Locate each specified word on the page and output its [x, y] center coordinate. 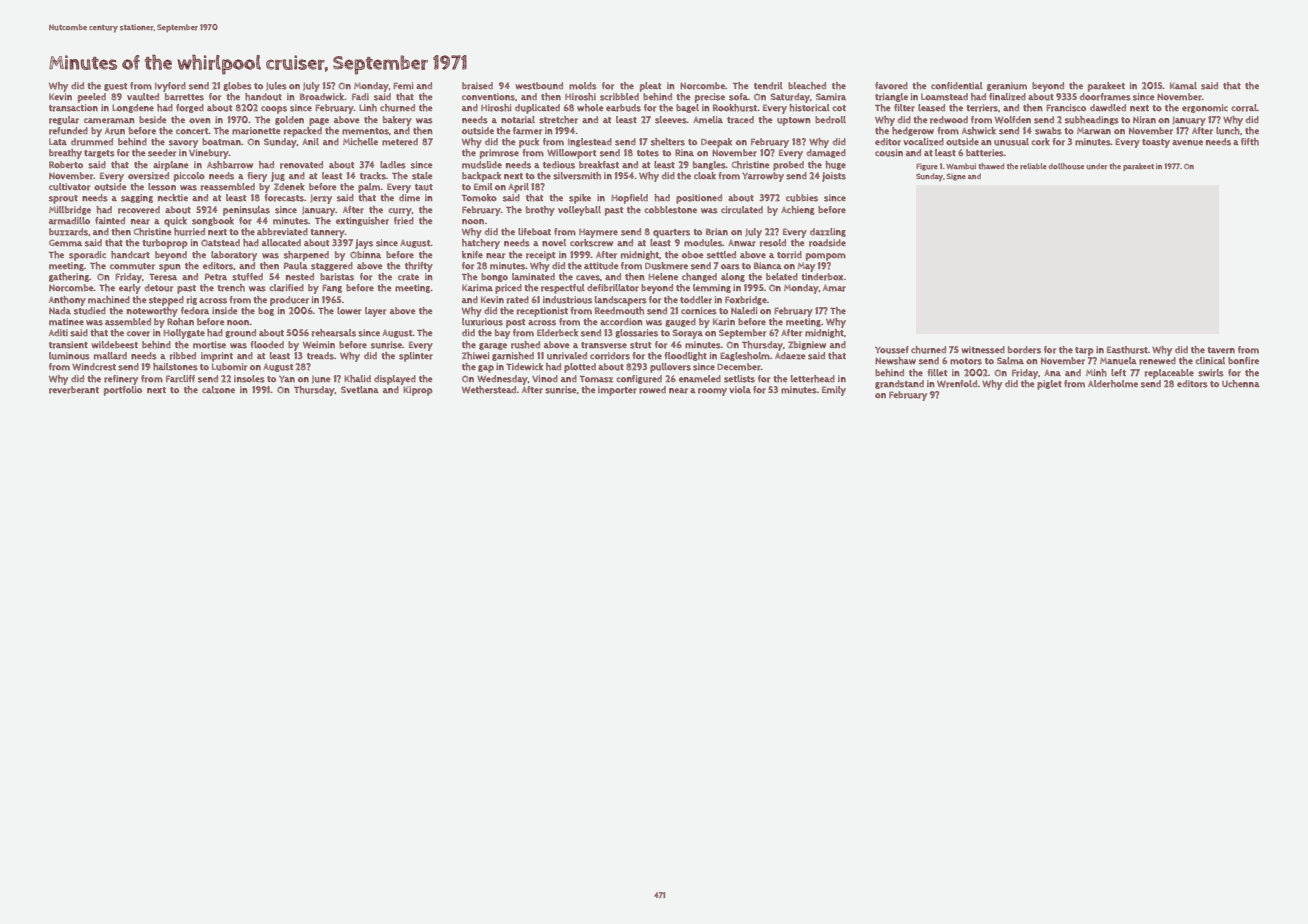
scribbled [619, 97]
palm [369, 188]
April [518, 188]
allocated [281, 242]
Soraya [687, 334]
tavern [1221, 350]
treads [320, 356]
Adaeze [790, 356]
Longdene [133, 108]
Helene [663, 276]
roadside [827, 243]
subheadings [1092, 120]
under [1096, 166]
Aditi [58, 332]
